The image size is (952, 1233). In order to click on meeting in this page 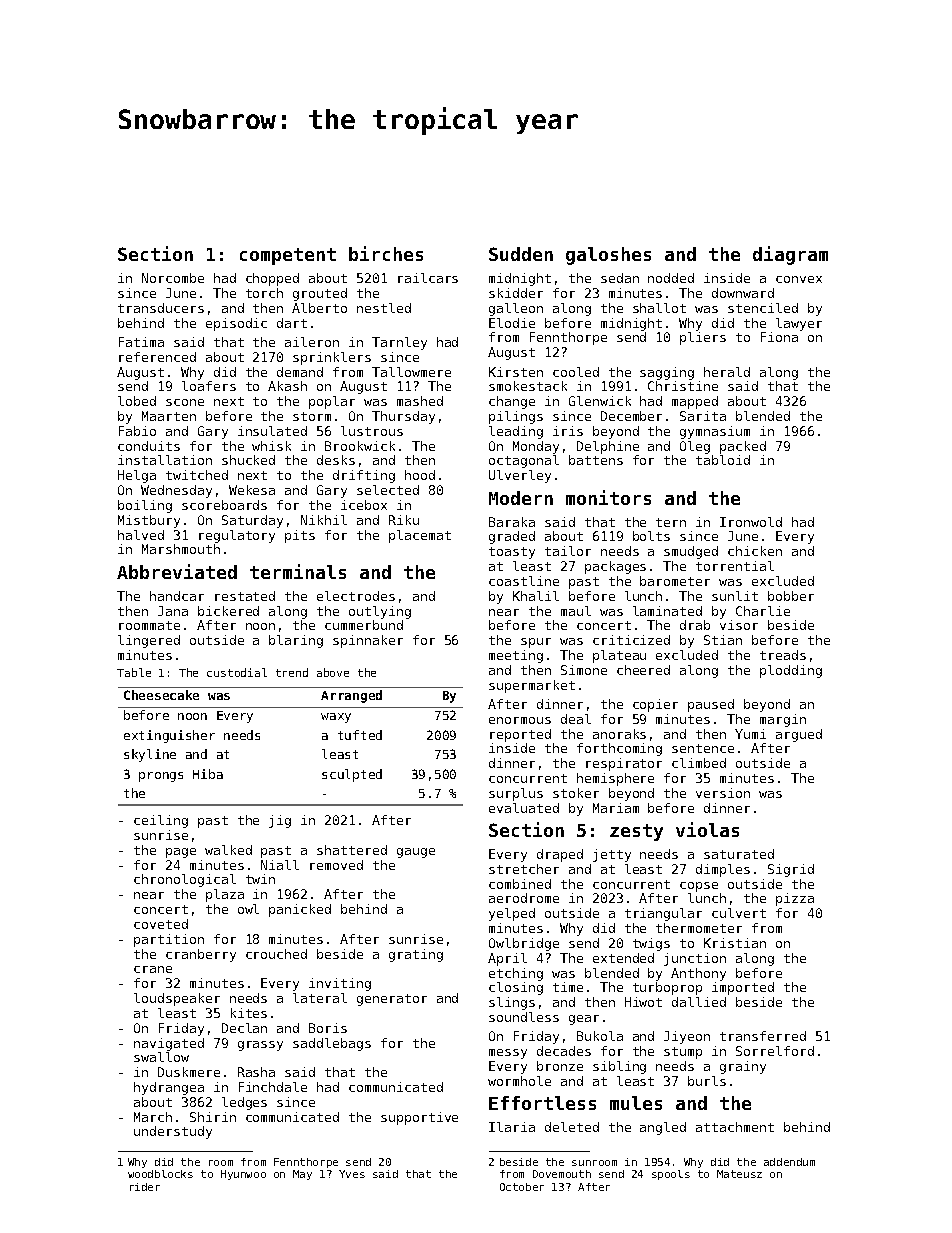, I will do `click(516, 656)`.
